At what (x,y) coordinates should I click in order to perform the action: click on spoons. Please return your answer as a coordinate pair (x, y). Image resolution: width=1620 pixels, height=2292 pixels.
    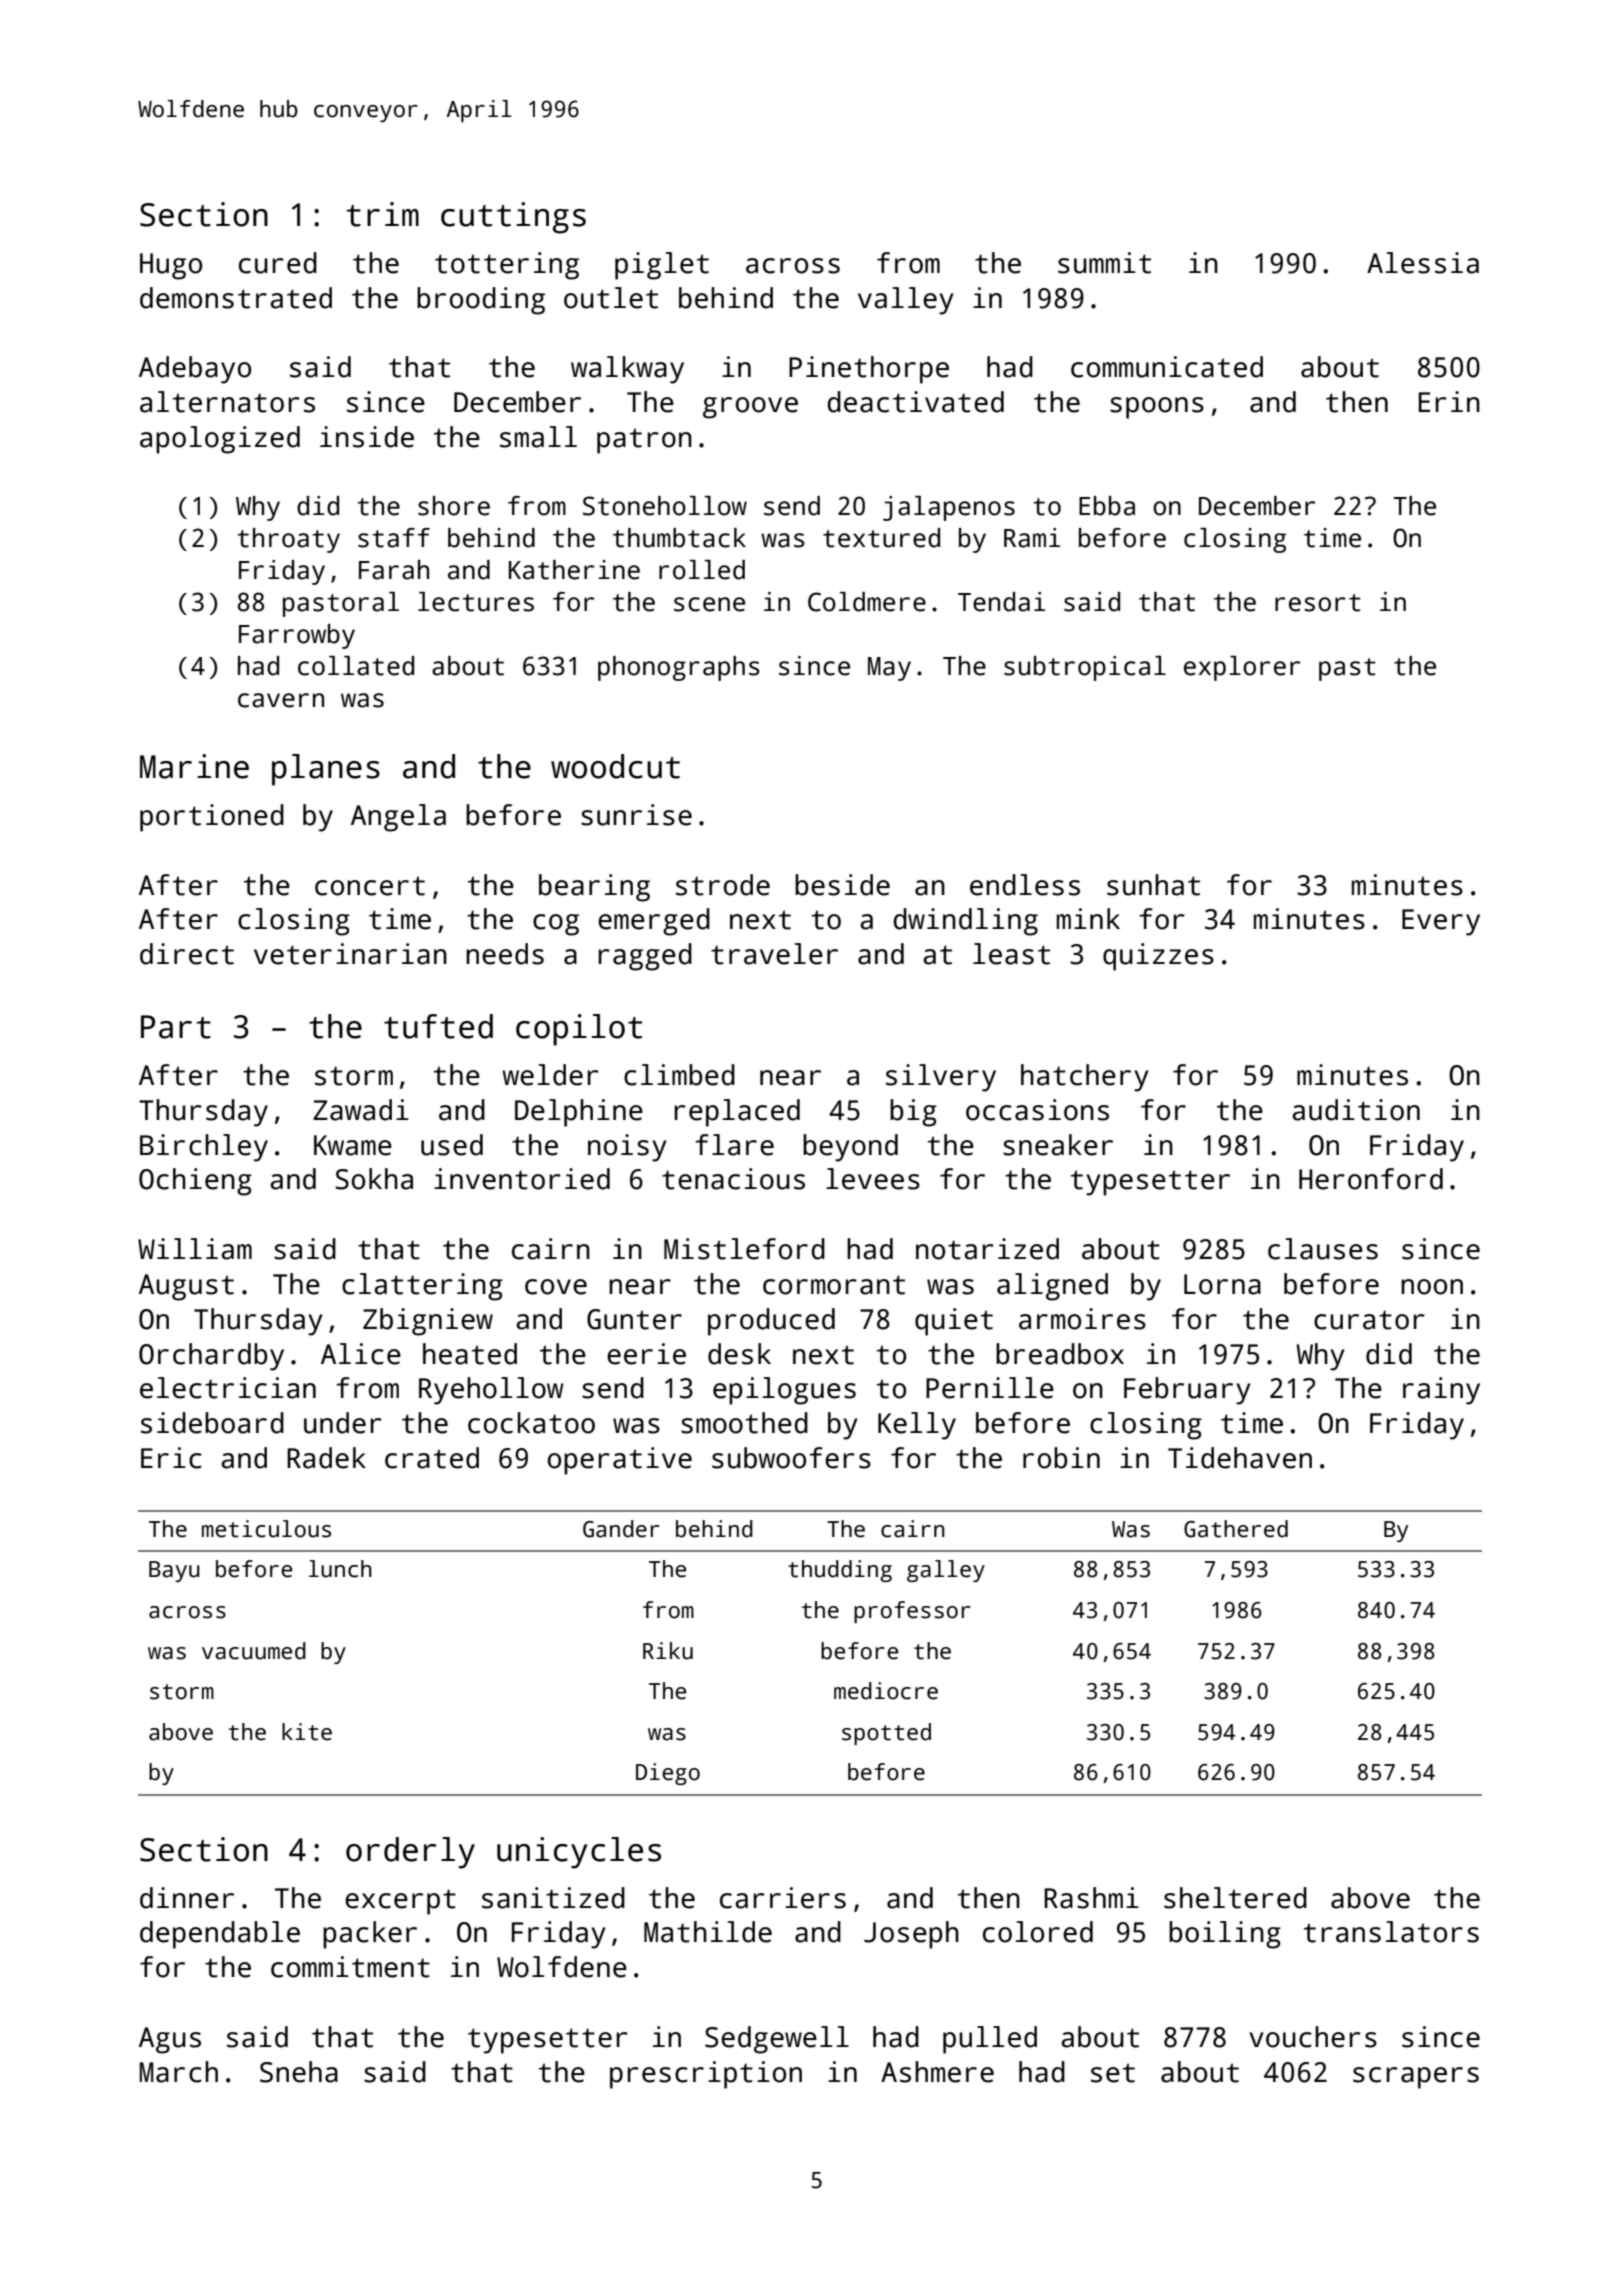
    Looking at the image, I should click on (1157, 408).
